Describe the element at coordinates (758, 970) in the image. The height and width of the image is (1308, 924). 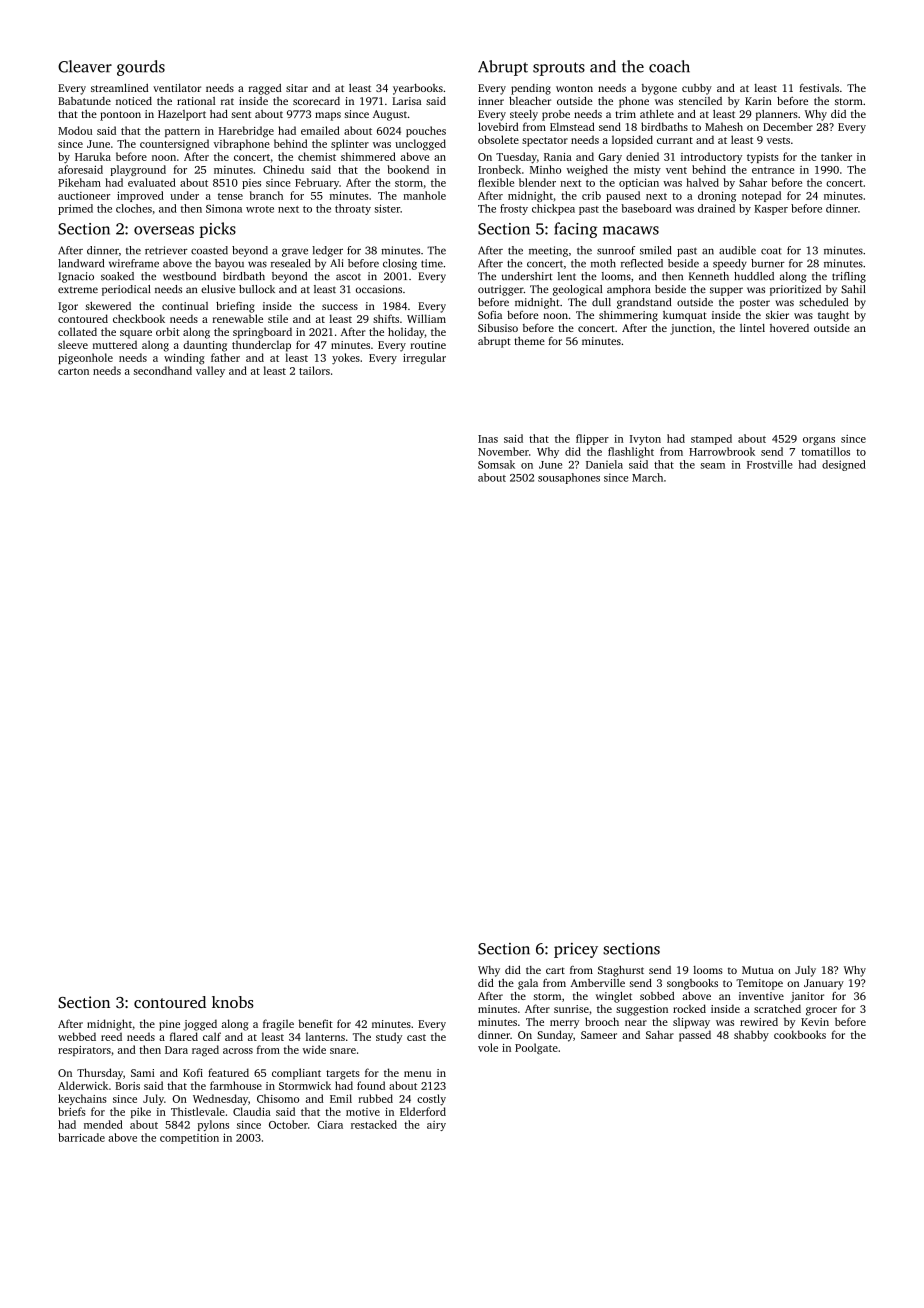
I see `Mutua` at that location.
